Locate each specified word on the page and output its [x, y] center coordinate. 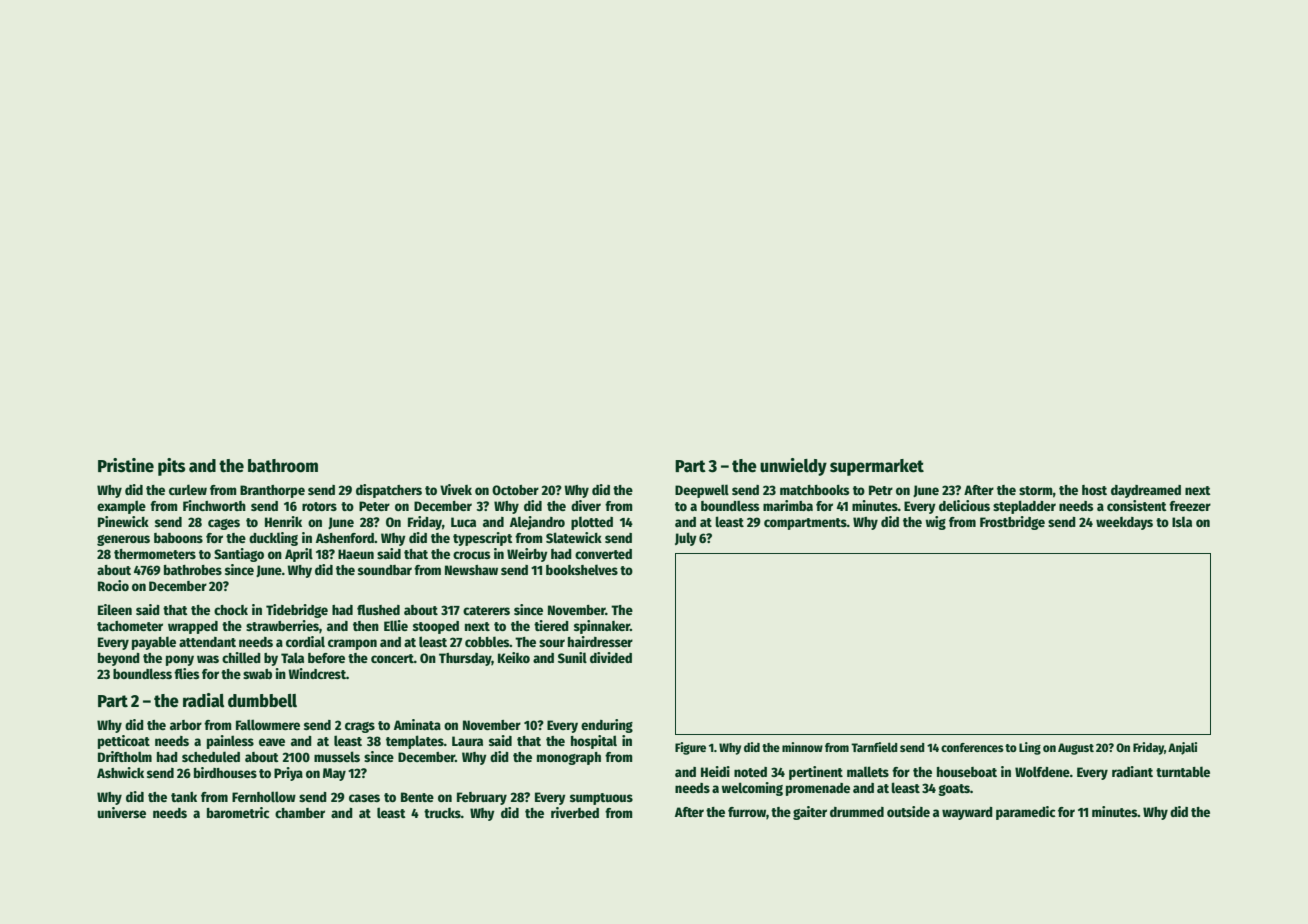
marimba [788, 505]
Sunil [572, 657]
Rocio [113, 585]
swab [257, 674]
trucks [442, 813]
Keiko [514, 657]
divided [611, 657]
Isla [1182, 521]
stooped [436, 627]
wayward [967, 813]
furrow [747, 812]
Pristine [126, 465]
